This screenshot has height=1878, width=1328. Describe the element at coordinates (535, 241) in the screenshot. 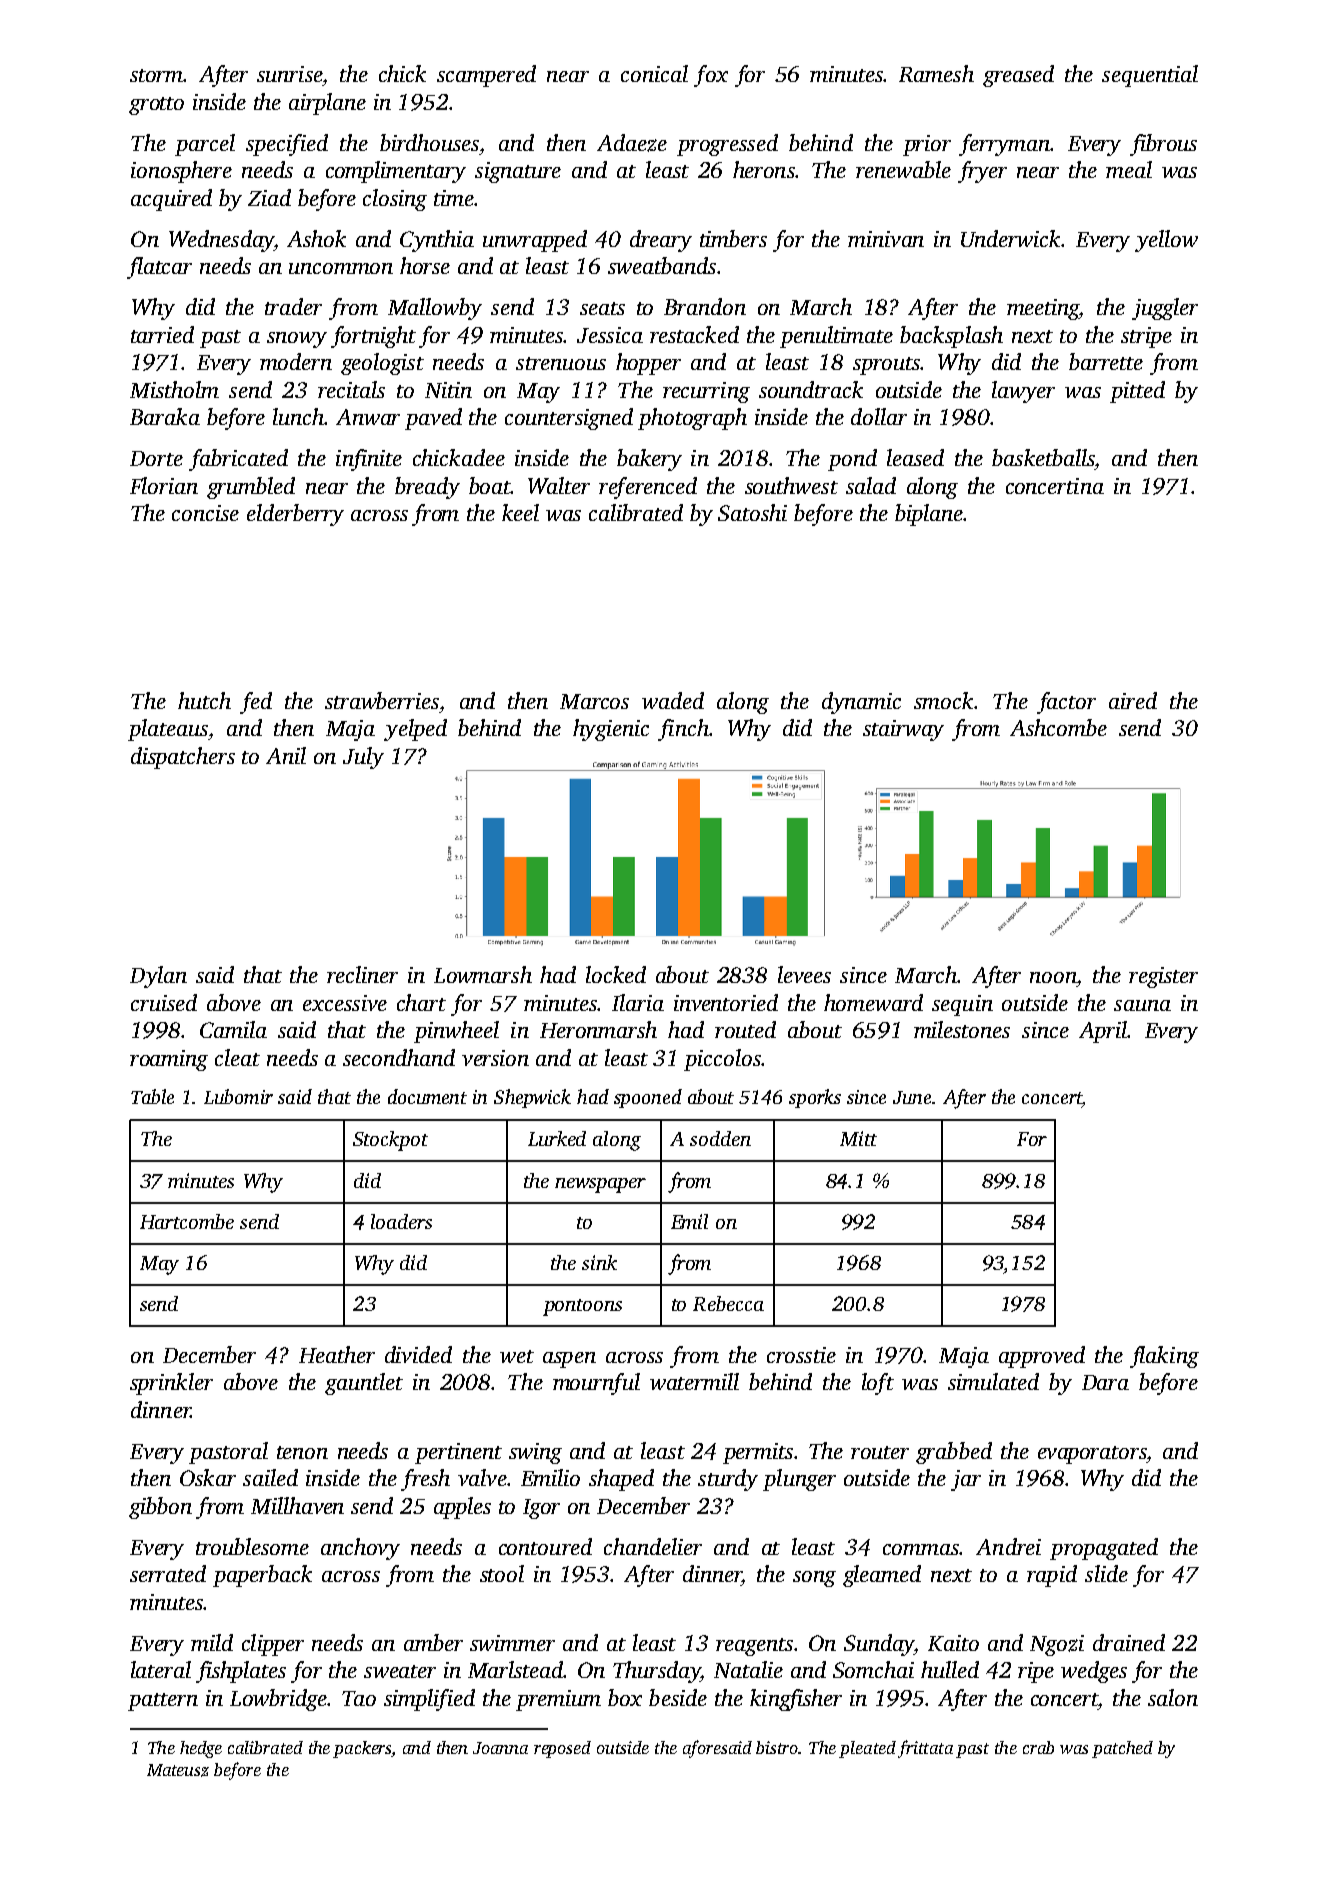

I see `unwrapped` at that location.
